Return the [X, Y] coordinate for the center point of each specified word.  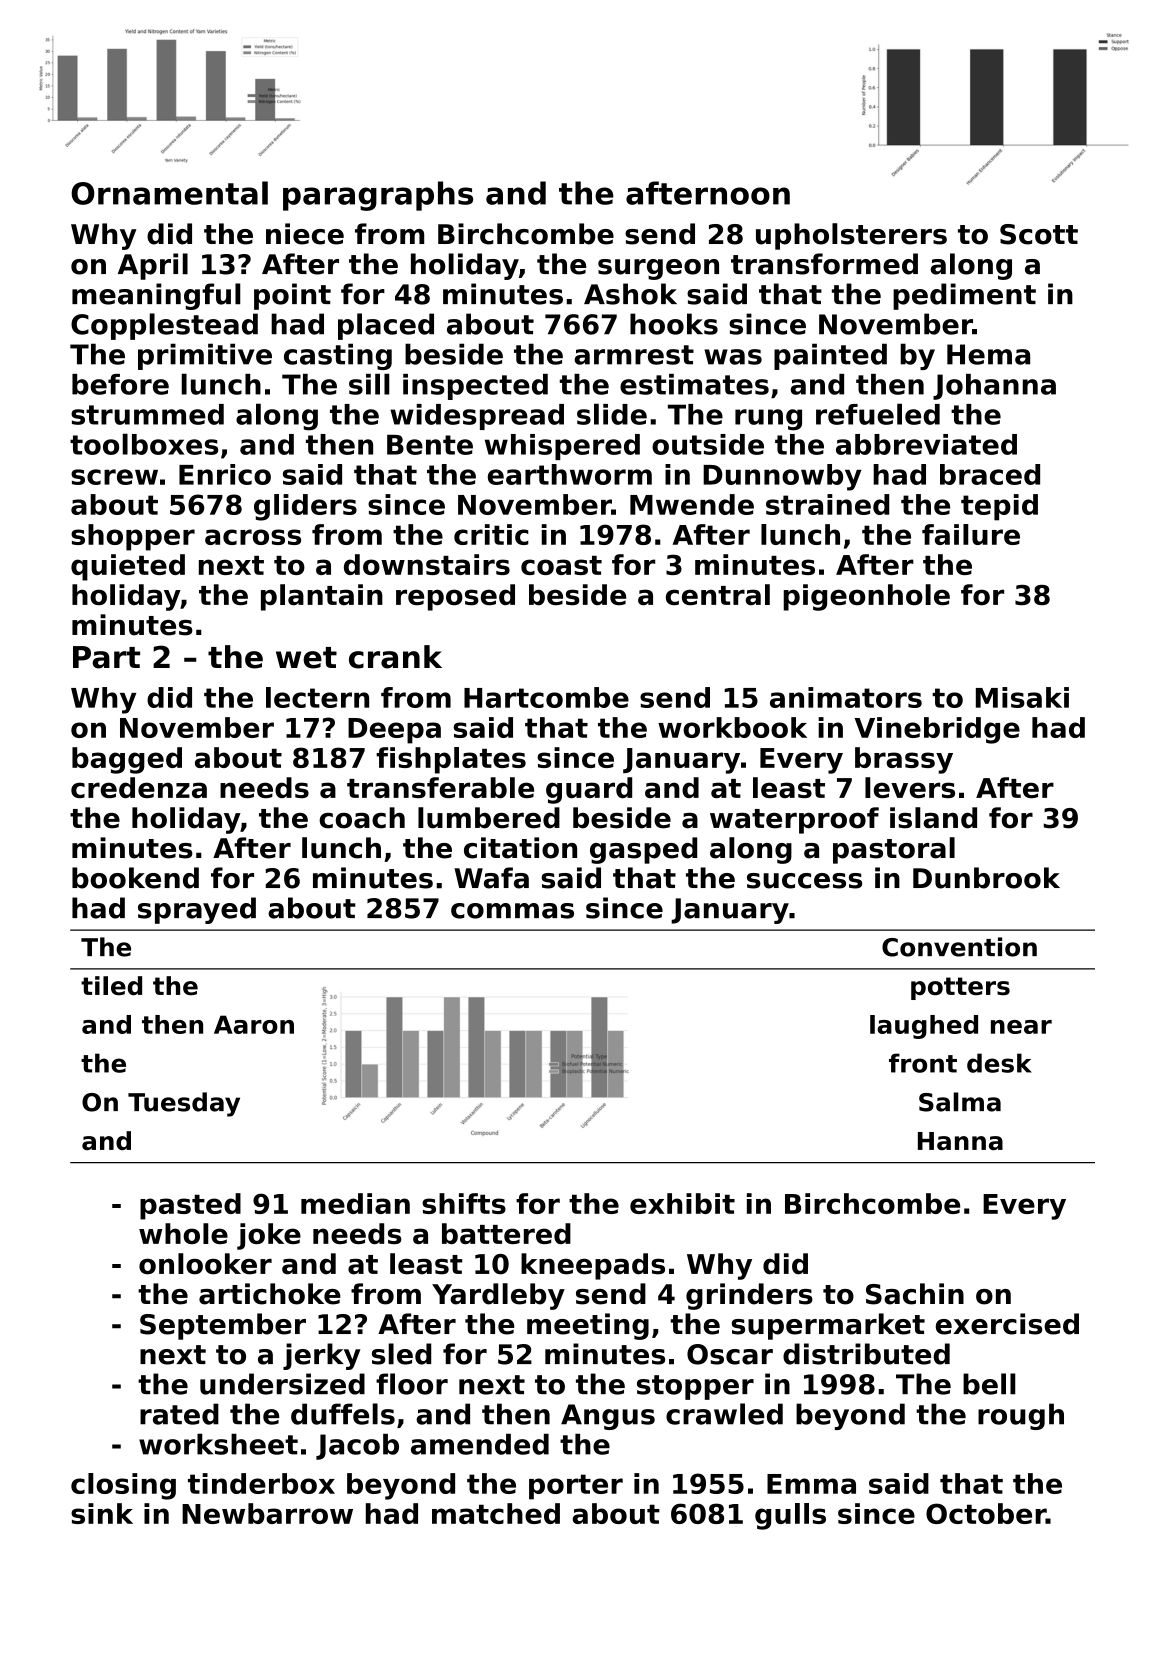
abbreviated [926, 444]
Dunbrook [986, 878]
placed [386, 326]
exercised [1007, 1324]
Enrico [225, 474]
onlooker [205, 1264]
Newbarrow [267, 1513]
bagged [127, 760]
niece [305, 234]
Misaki [1022, 697]
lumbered [489, 818]
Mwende [692, 504]
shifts [464, 1203]
